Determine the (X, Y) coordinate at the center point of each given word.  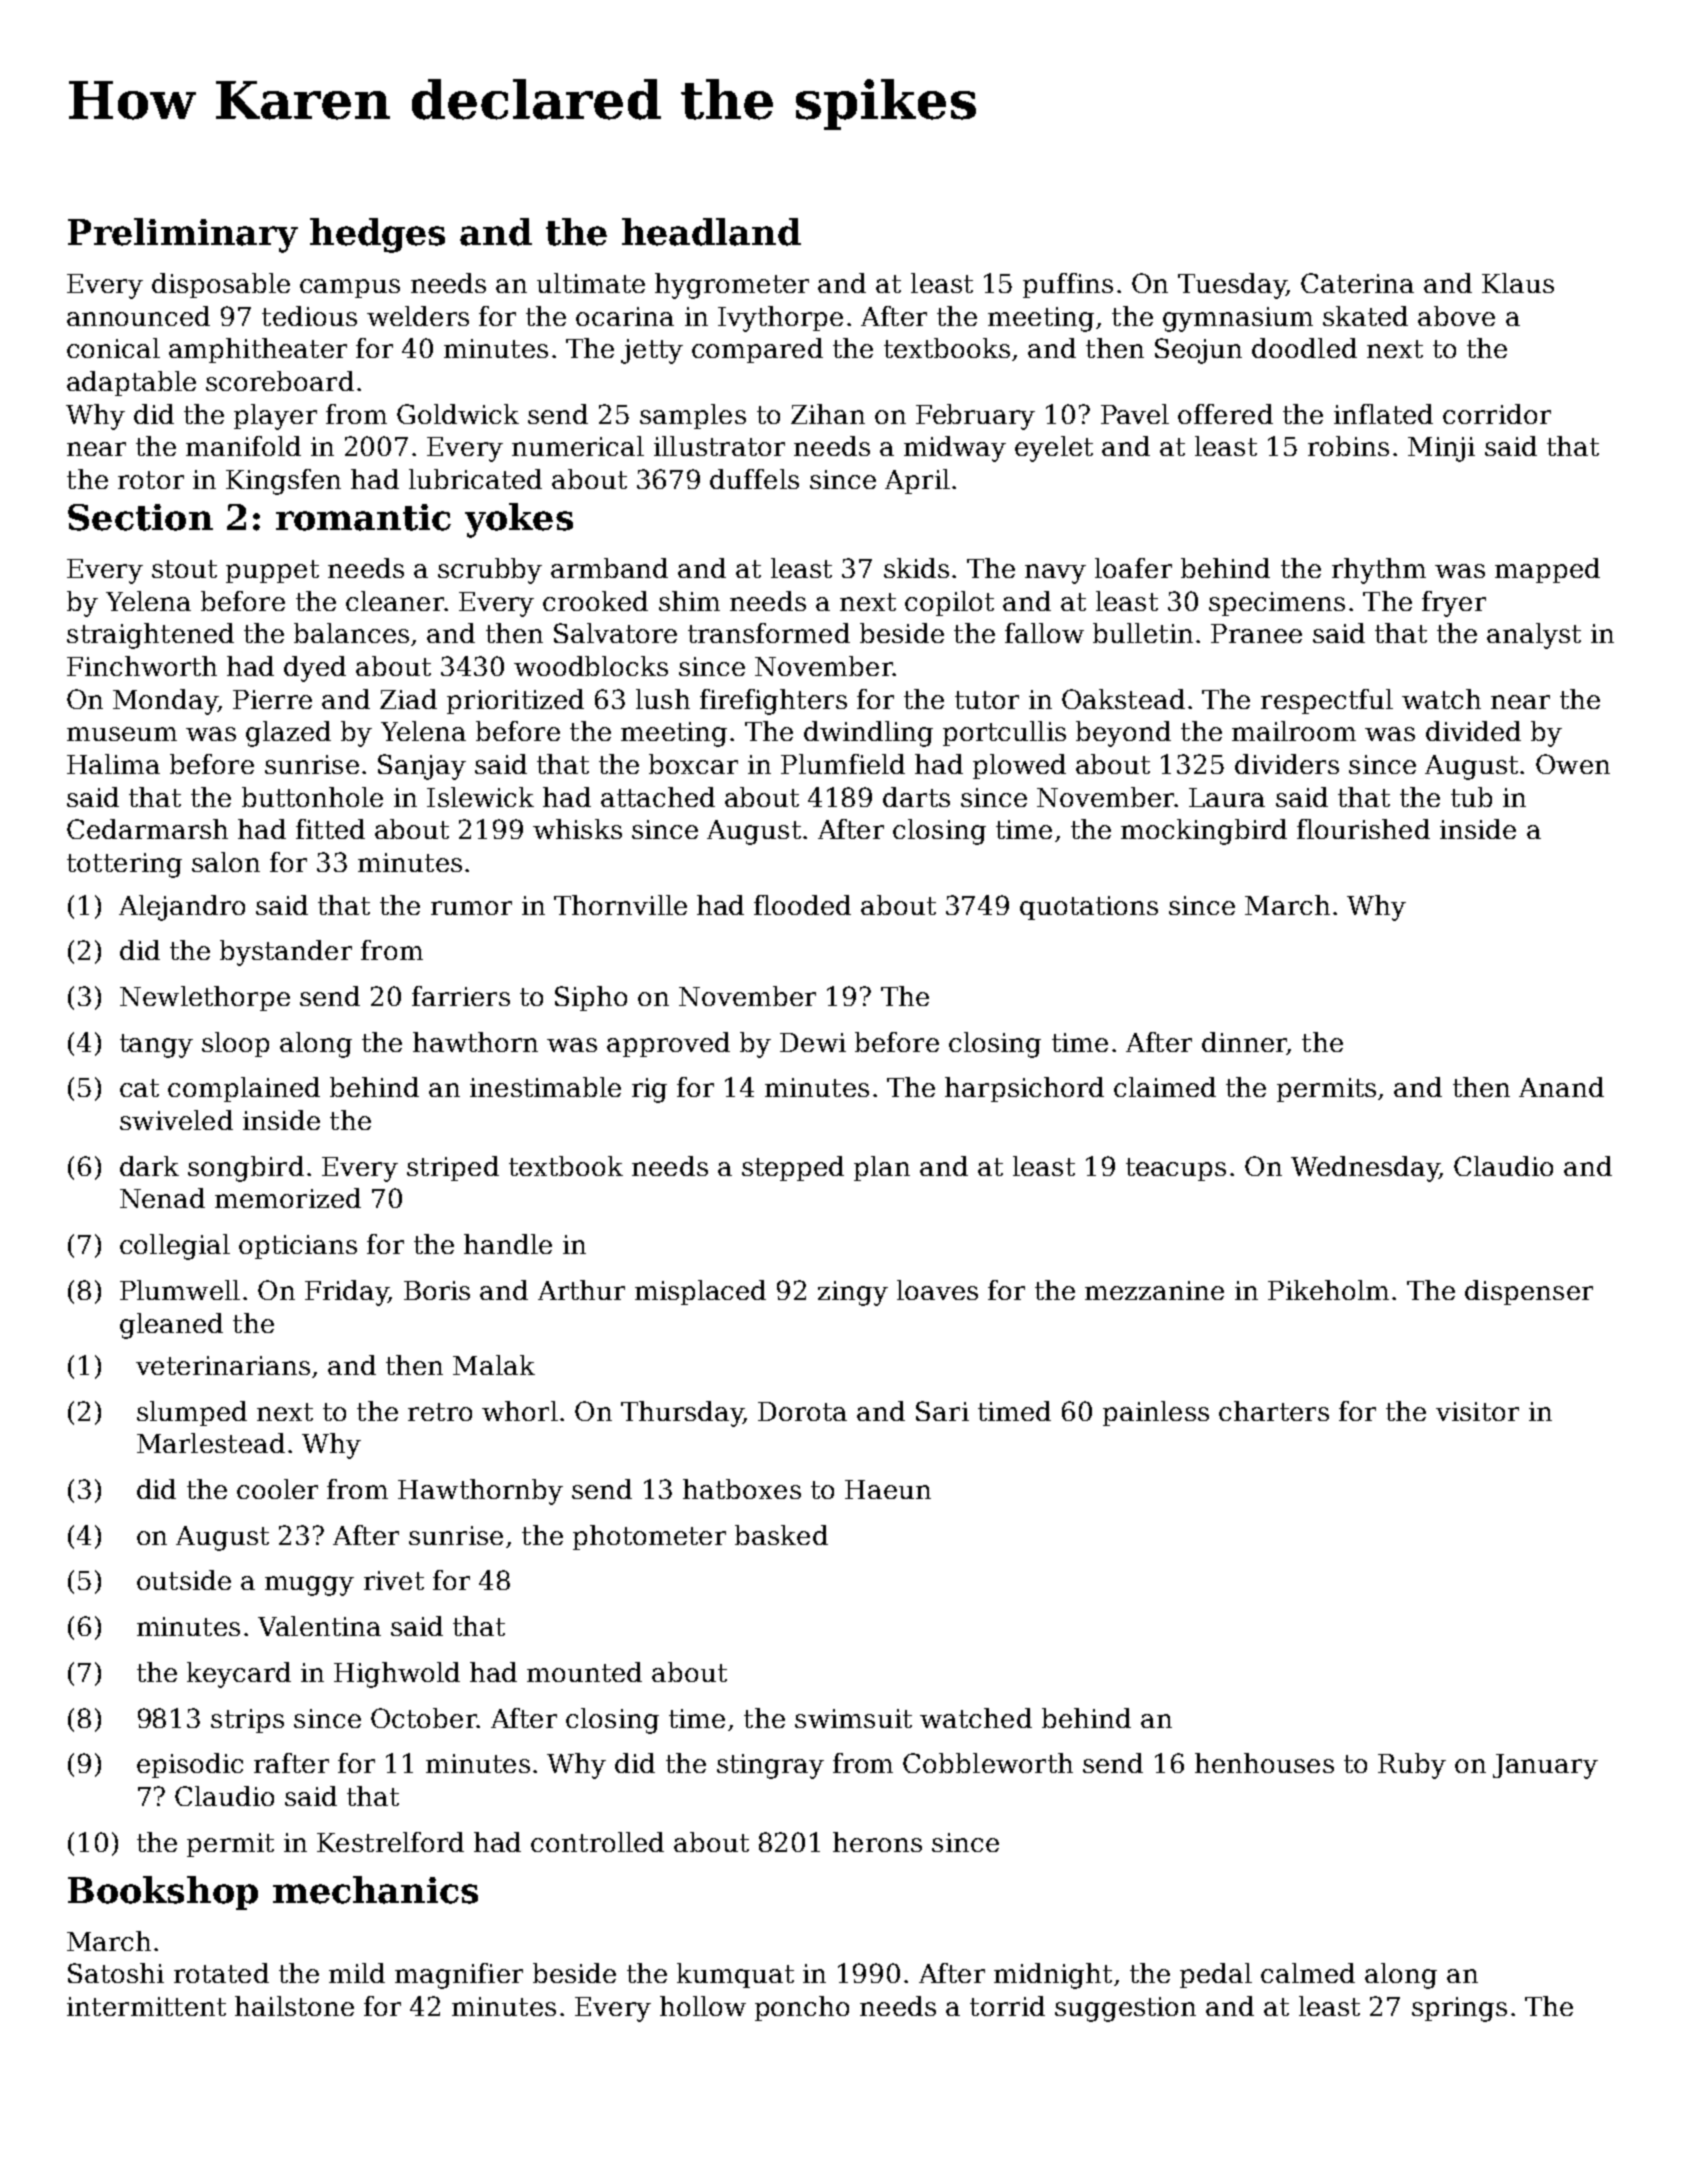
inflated (1383, 414)
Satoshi (116, 1973)
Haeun (888, 1489)
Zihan (828, 414)
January (1545, 1766)
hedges (377, 235)
